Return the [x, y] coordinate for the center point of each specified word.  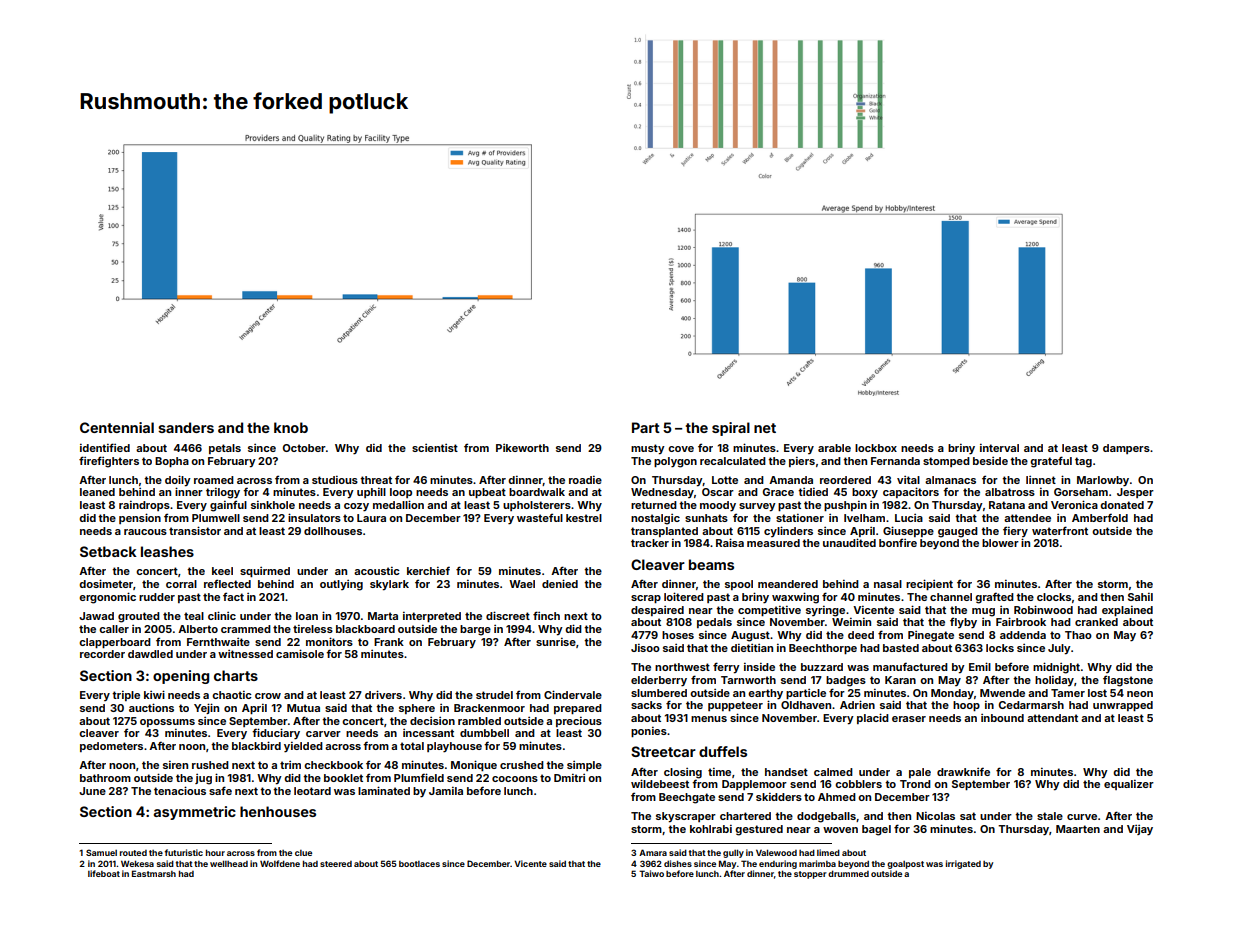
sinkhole [273, 505]
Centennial [117, 427]
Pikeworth [522, 448]
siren [175, 765]
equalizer [1129, 785]
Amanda [791, 480]
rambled [479, 721]
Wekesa [137, 863]
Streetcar [663, 751]
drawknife [963, 771]
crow [268, 696]
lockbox [876, 448]
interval [999, 448]
